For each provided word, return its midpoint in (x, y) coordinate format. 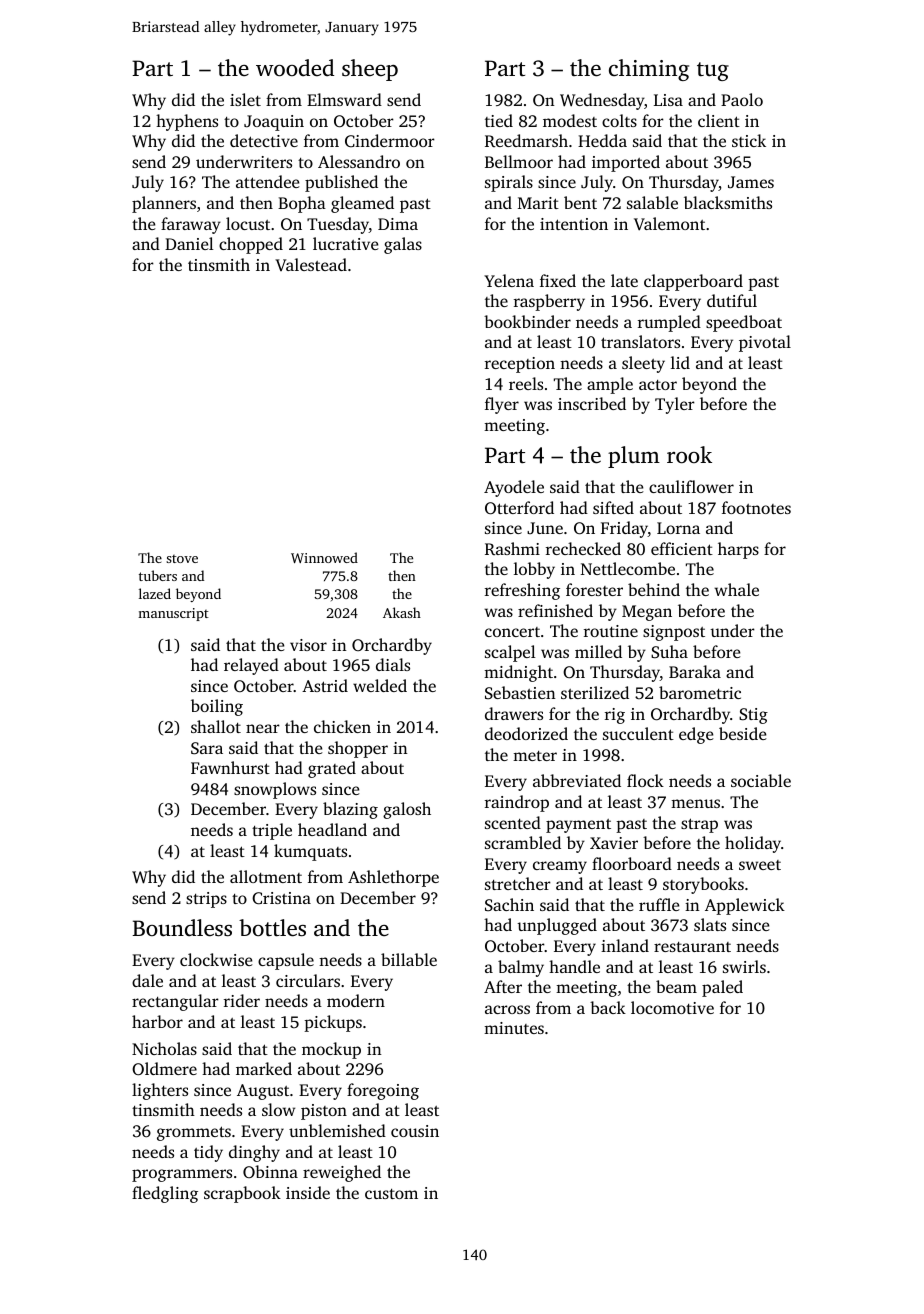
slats (710, 924)
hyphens (187, 122)
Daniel (189, 243)
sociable (761, 780)
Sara (207, 748)
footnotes (756, 507)
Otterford (519, 508)
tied (499, 120)
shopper (358, 749)
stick (749, 140)
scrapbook (242, 1194)
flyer (502, 405)
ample (610, 385)
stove (182, 559)
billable (409, 959)
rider (242, 1000)
